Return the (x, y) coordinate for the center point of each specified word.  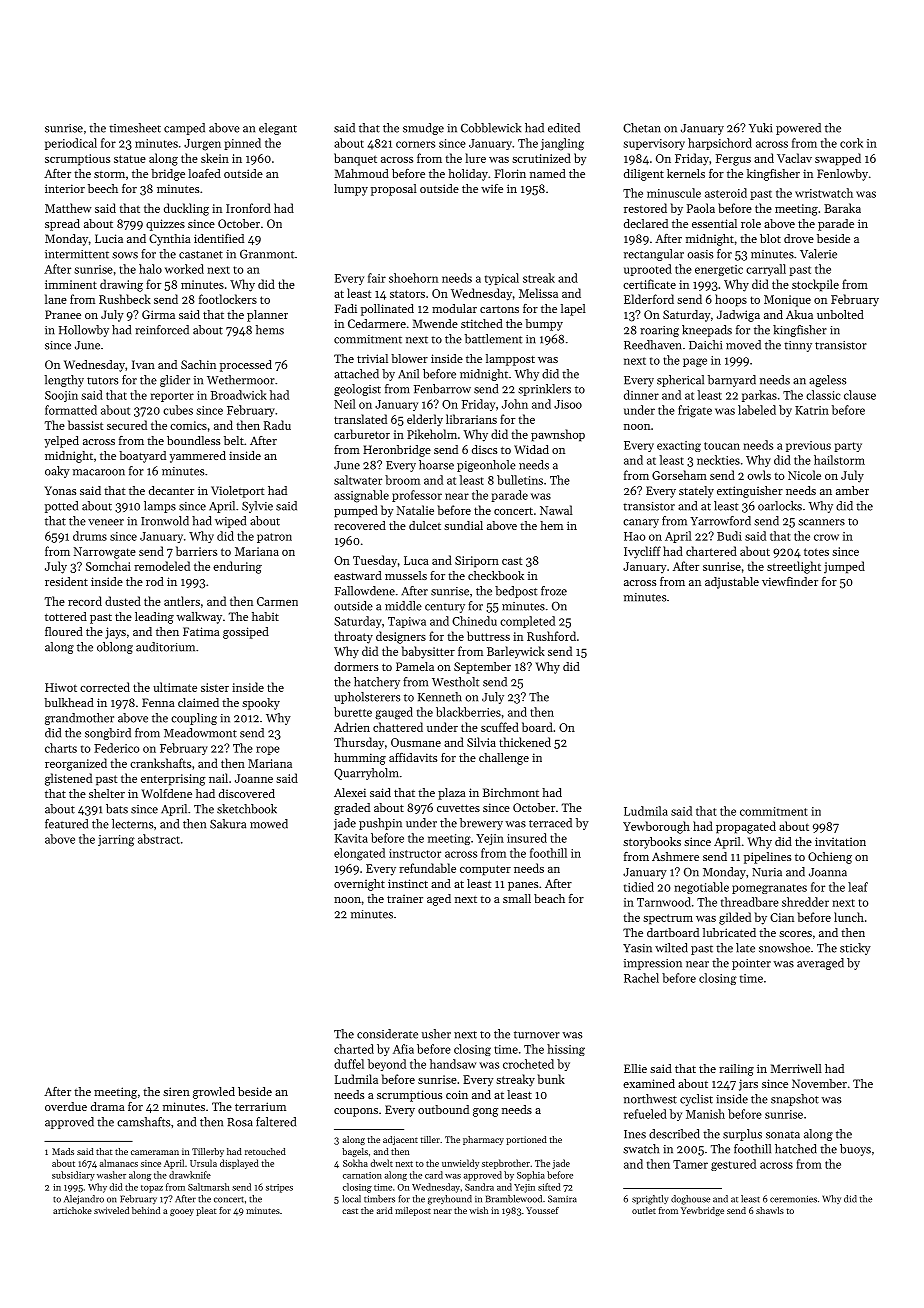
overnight (359, 885)
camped (184, 129)
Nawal (556, 510)
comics (188, 425)
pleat (206, 1211)
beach (549, 898)
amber (852, 490)
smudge (423, 129)
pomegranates (769, 889)
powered (798, 129)
